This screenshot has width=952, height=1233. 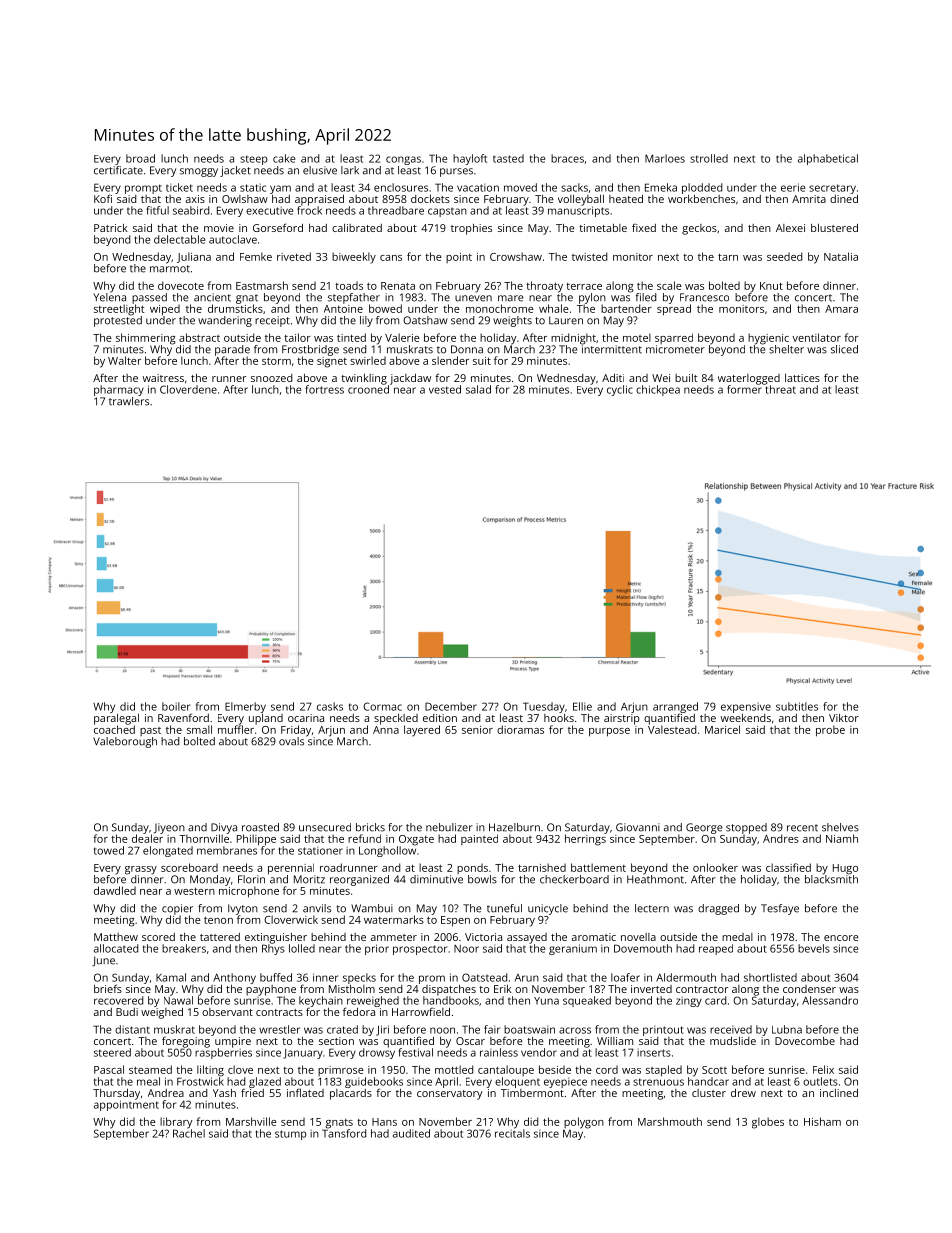 I want to click on recitals, so click(x=512, y=1133).
